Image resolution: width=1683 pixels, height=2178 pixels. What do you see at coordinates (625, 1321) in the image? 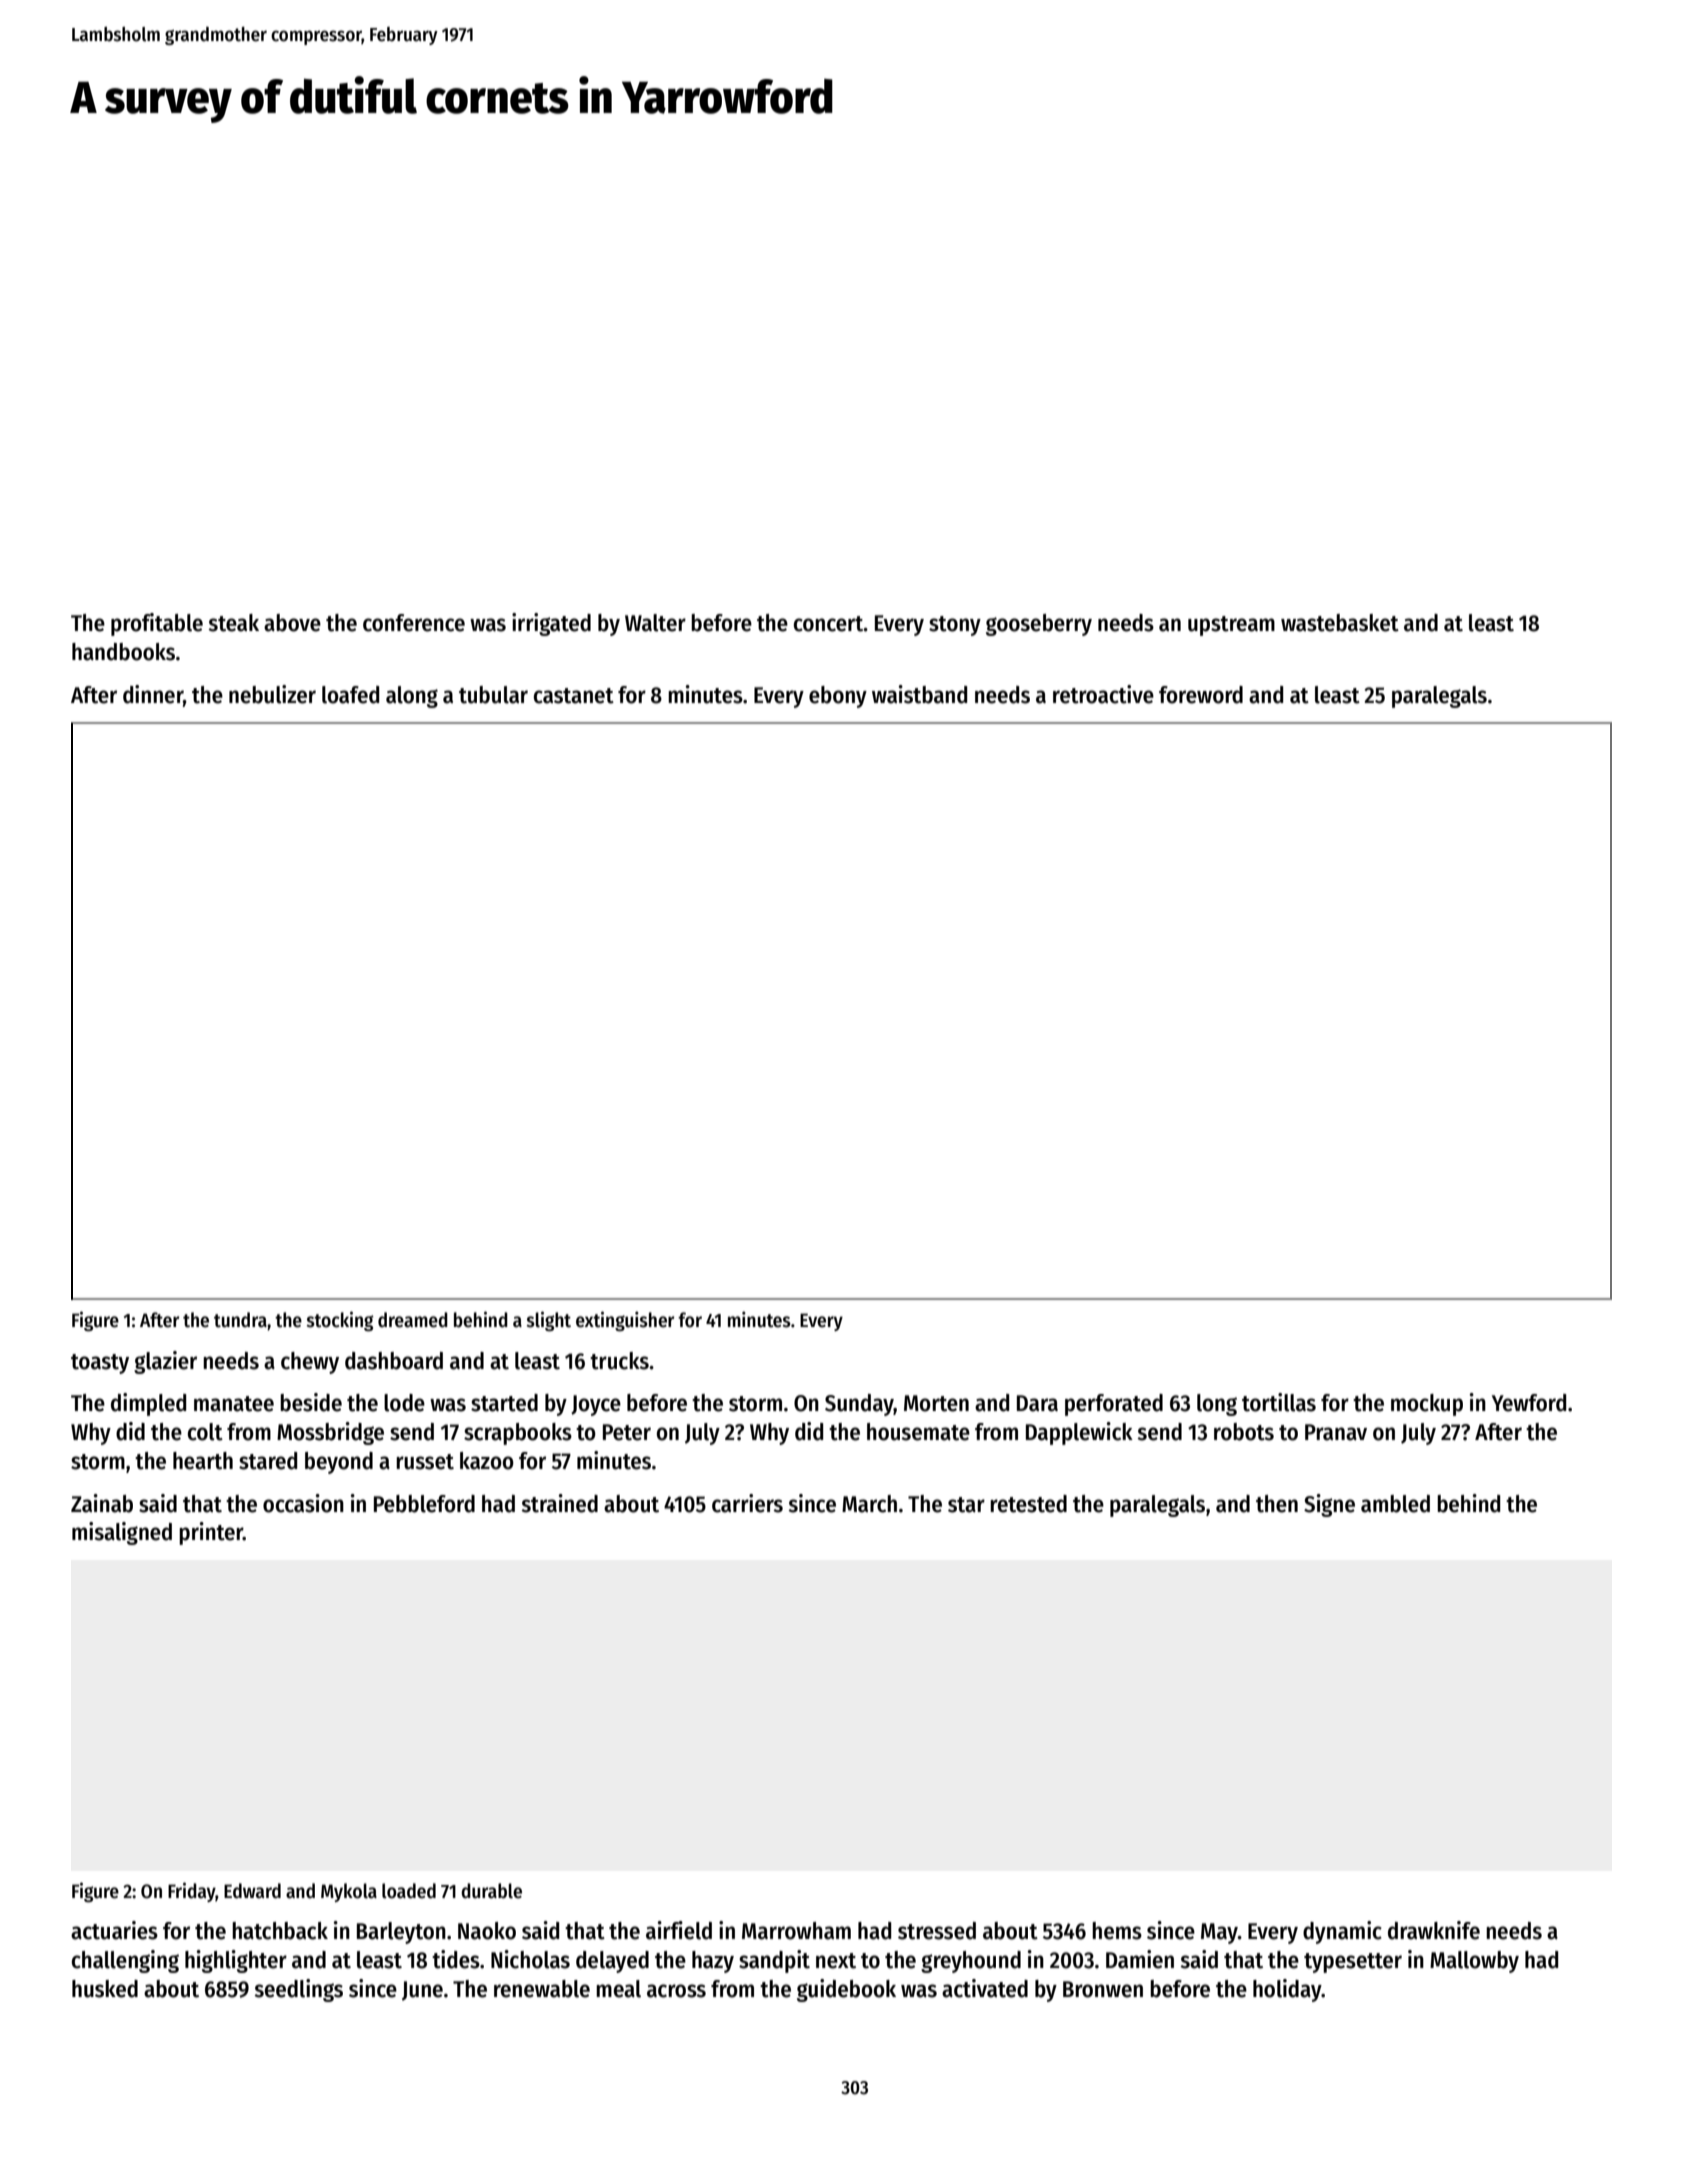
I see `extinguisher` at bounding box center [625, 1321].
